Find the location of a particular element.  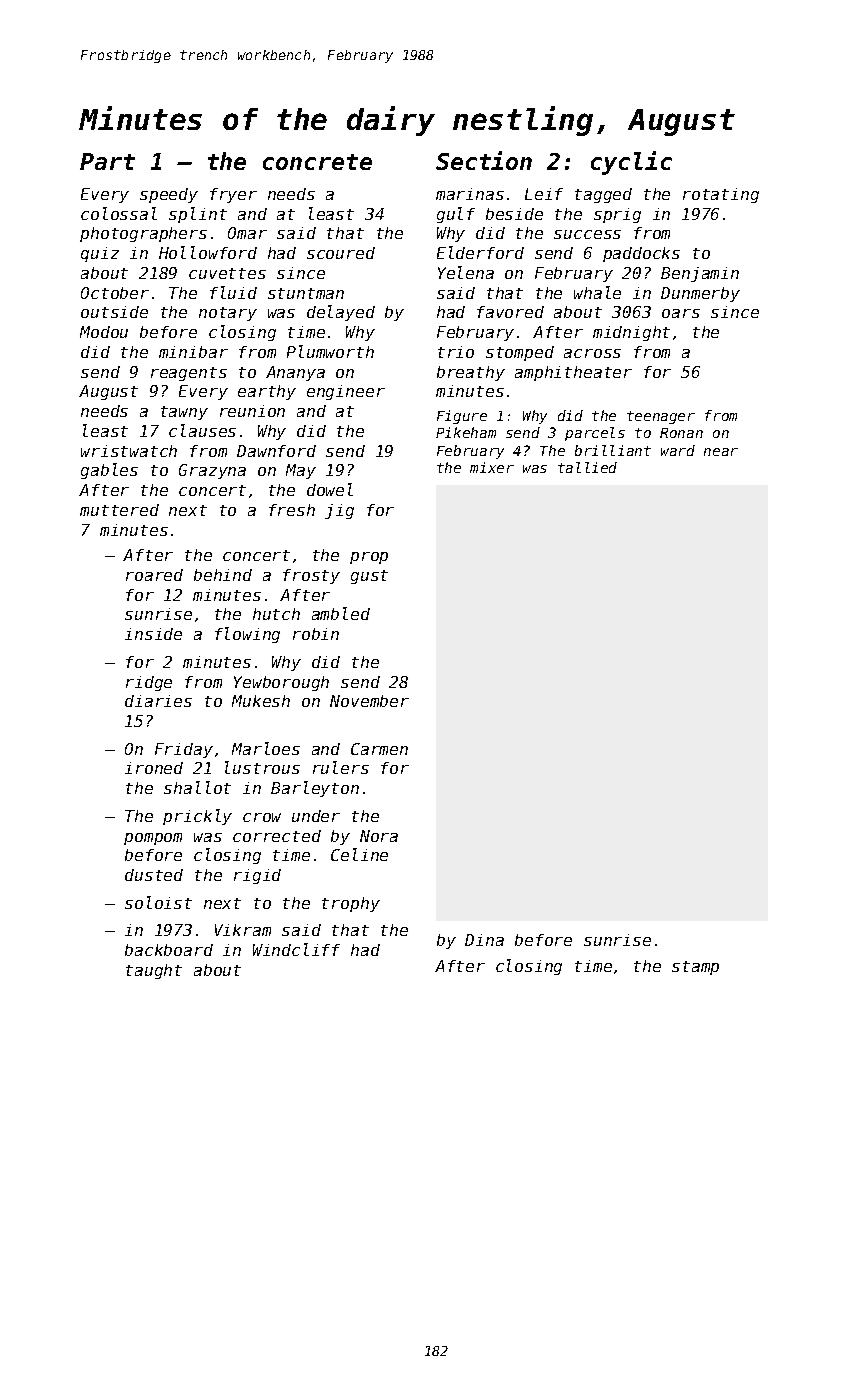

engineer is located at coordinates (346, 392).
